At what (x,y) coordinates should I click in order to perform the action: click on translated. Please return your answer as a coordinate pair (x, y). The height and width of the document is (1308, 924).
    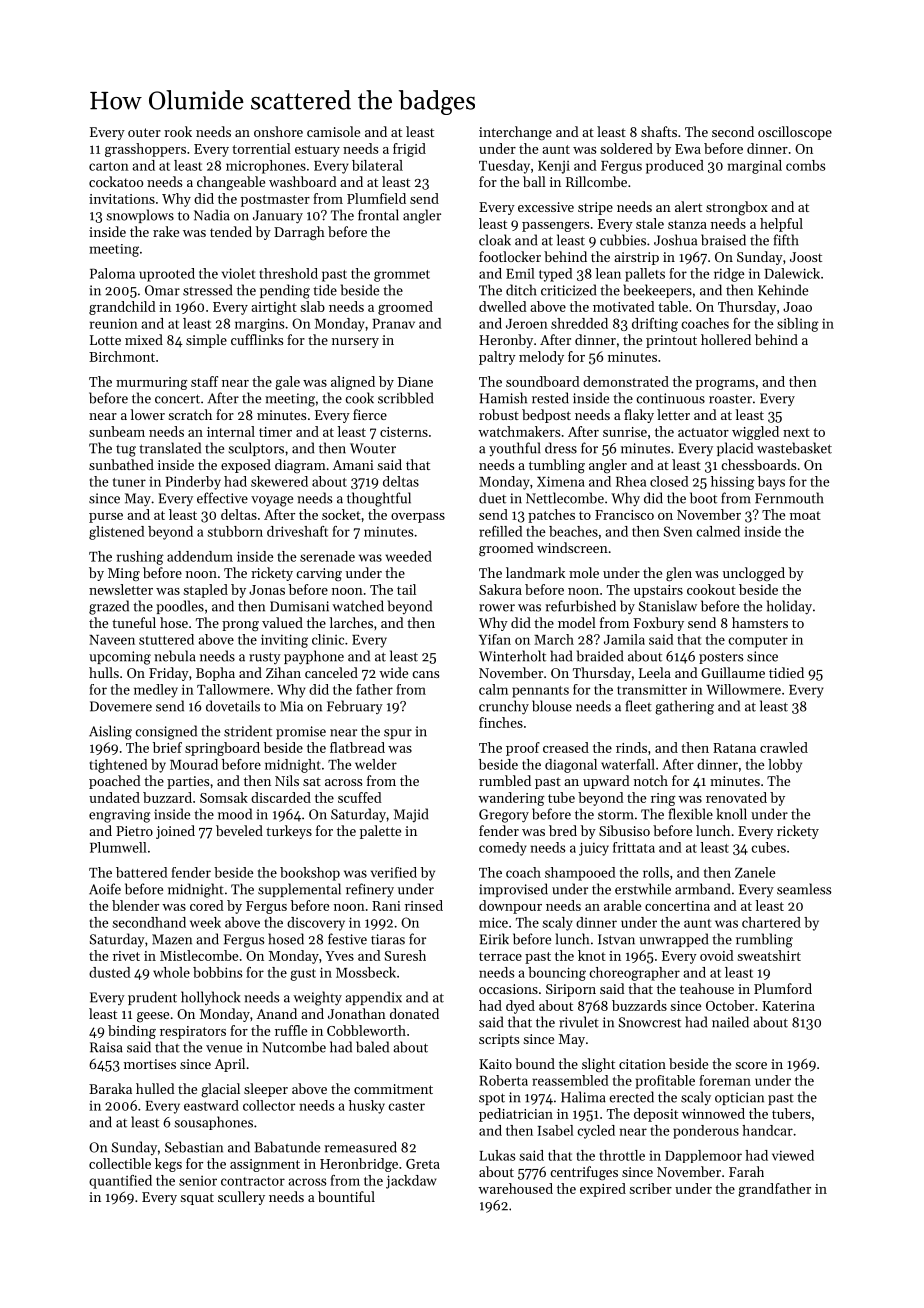
    Looking at the image, I should click on (170, 448).
